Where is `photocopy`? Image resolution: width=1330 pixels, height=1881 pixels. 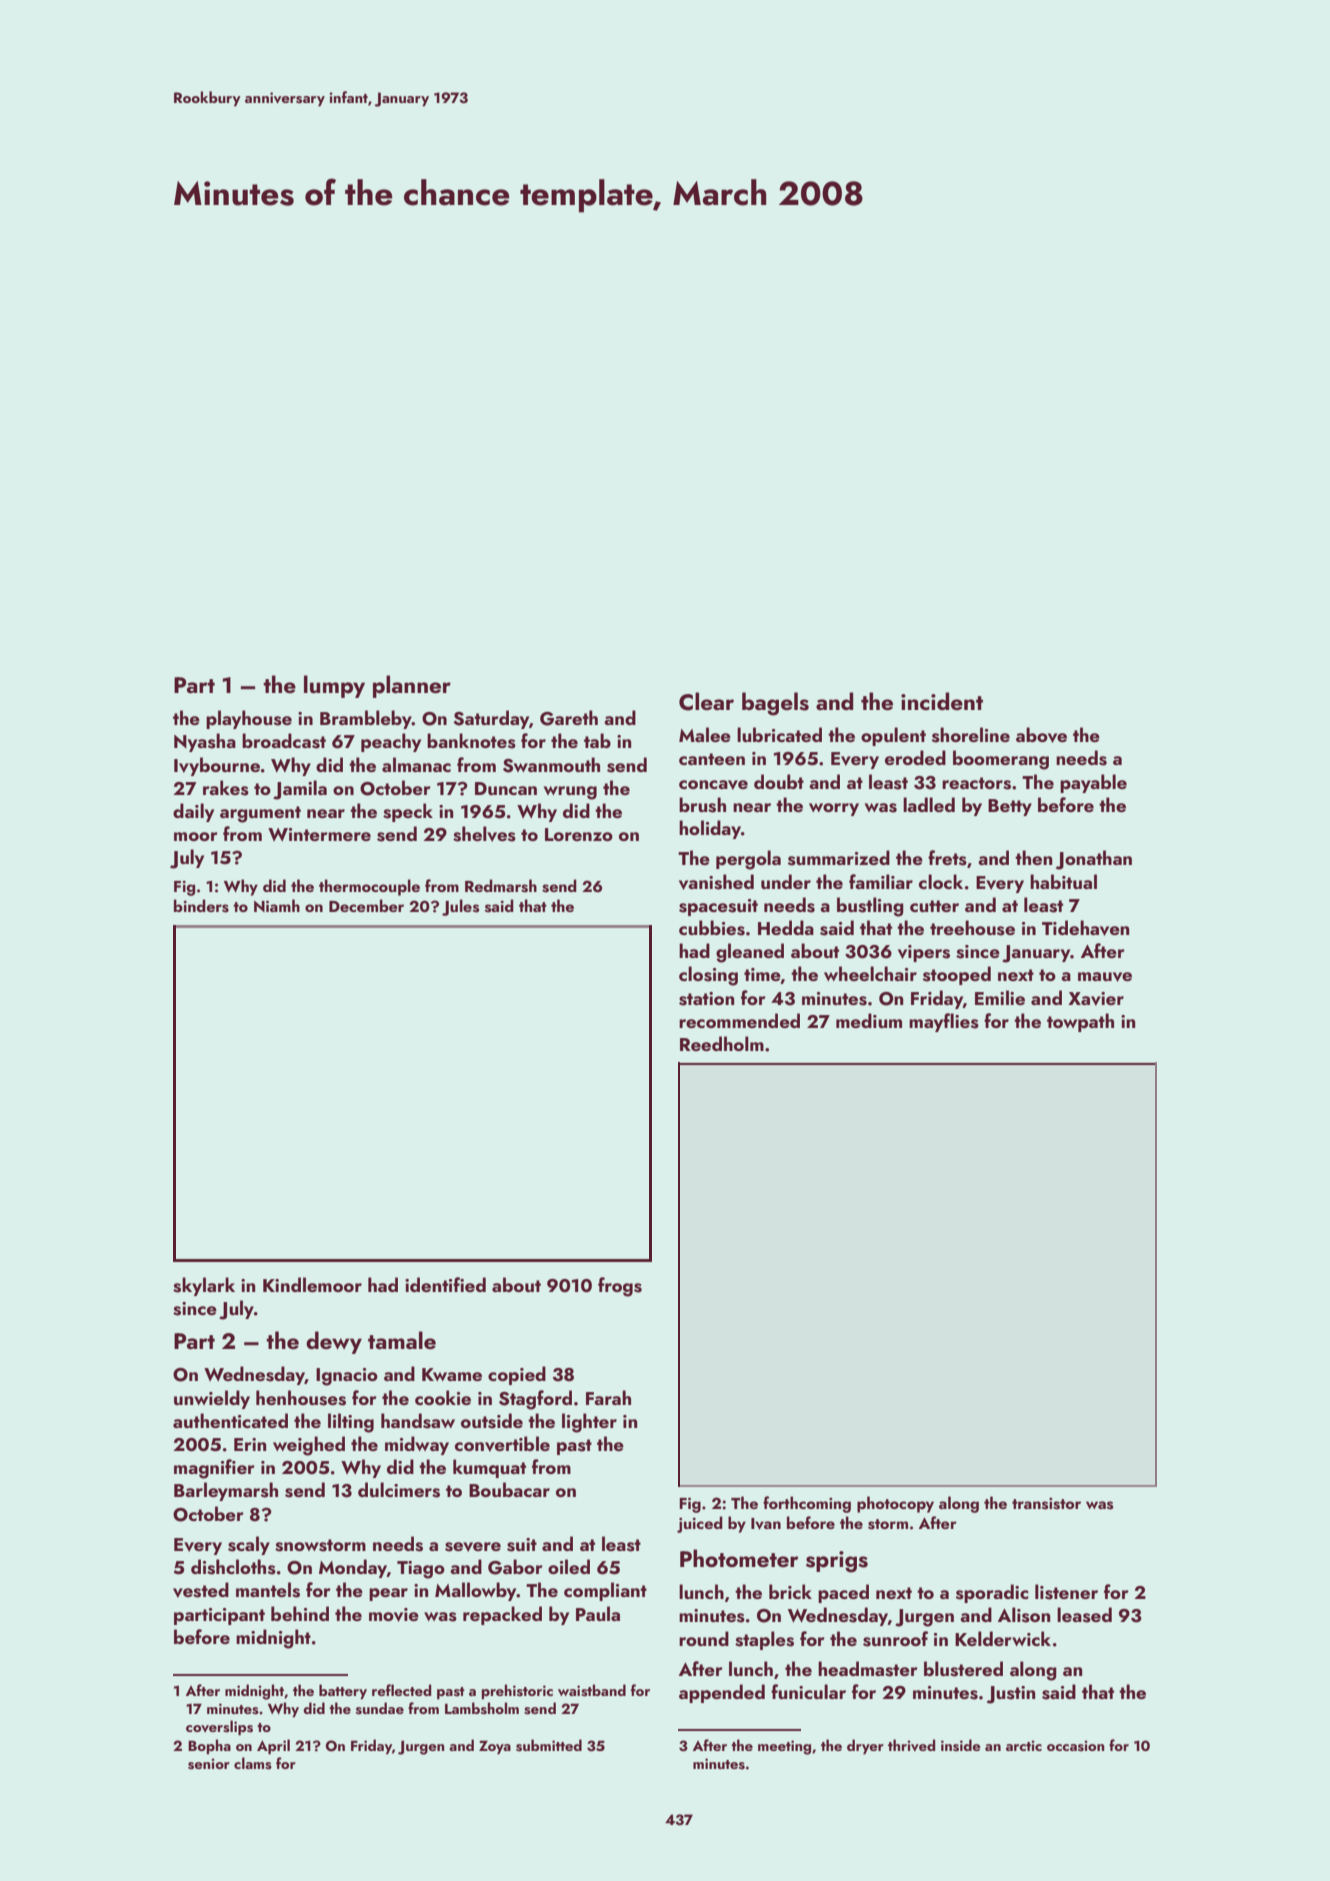 photocopy is located at coordinates (895, 1504).
